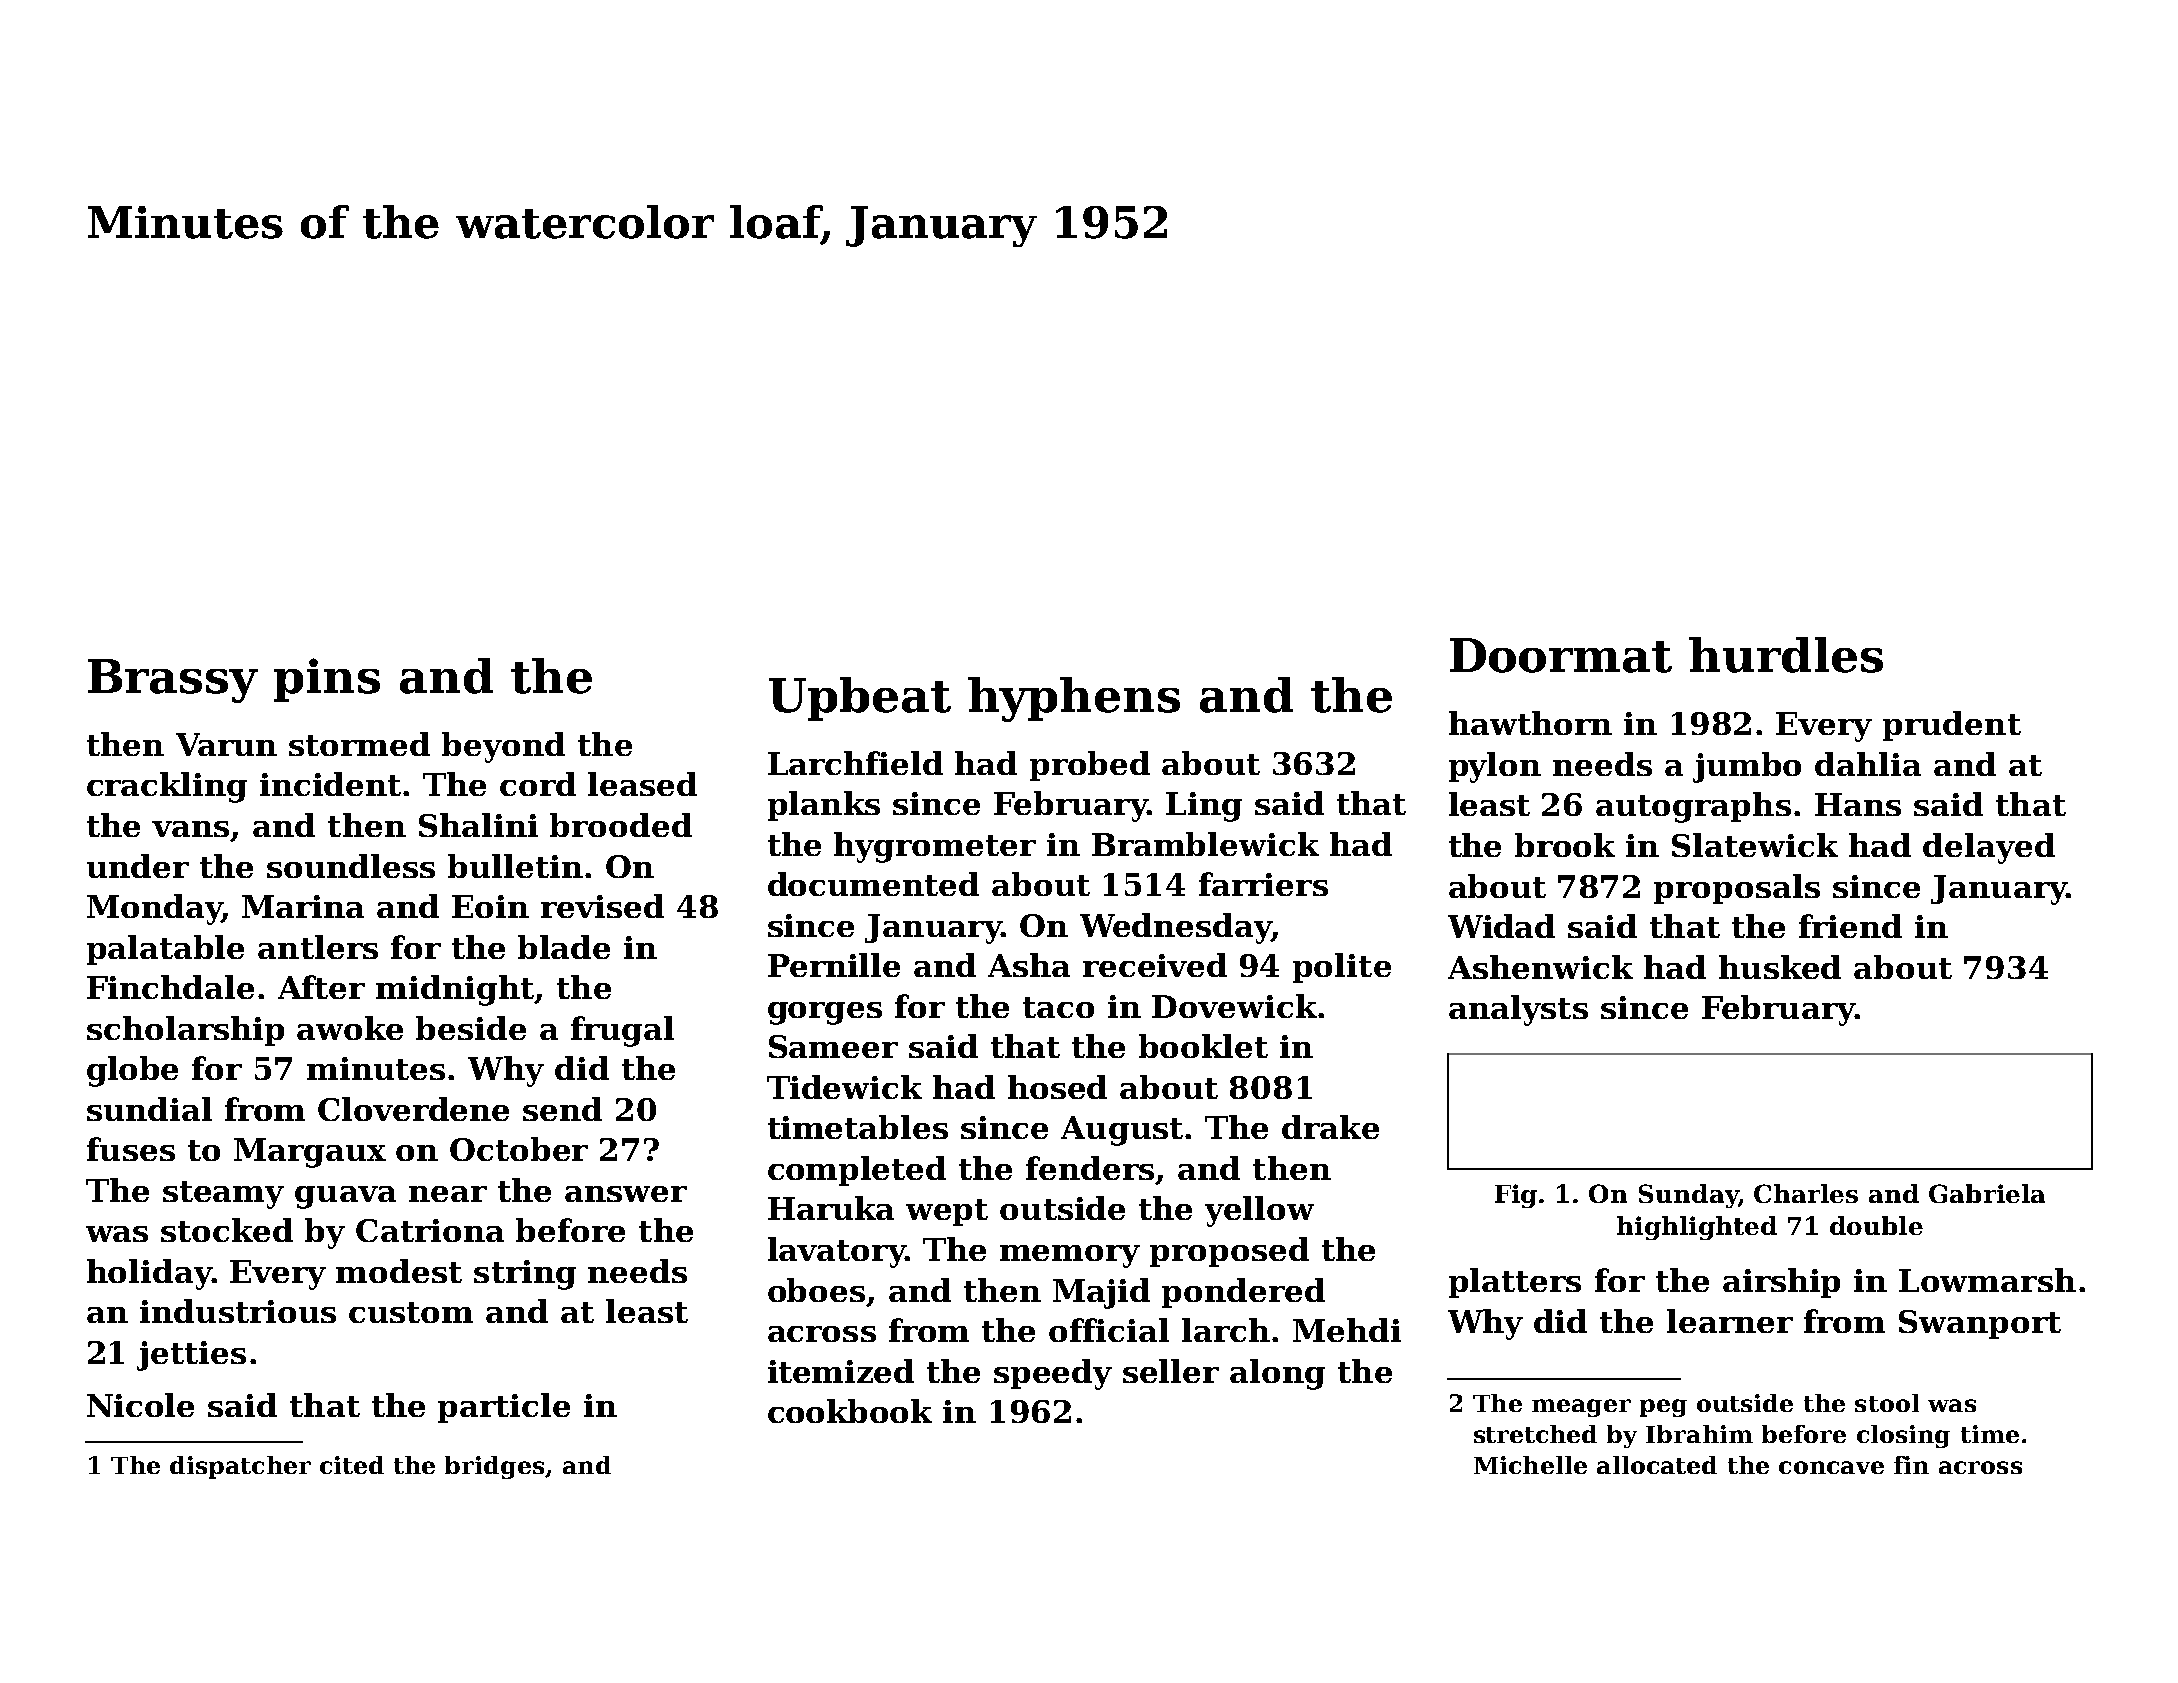 Image resolution: width=2178 pixels, height=1683 pixels. What do you see at coordinates (1234, 1006) in the screenshot?
I see `Dovewick` at bounding box center [1234, 1006].
